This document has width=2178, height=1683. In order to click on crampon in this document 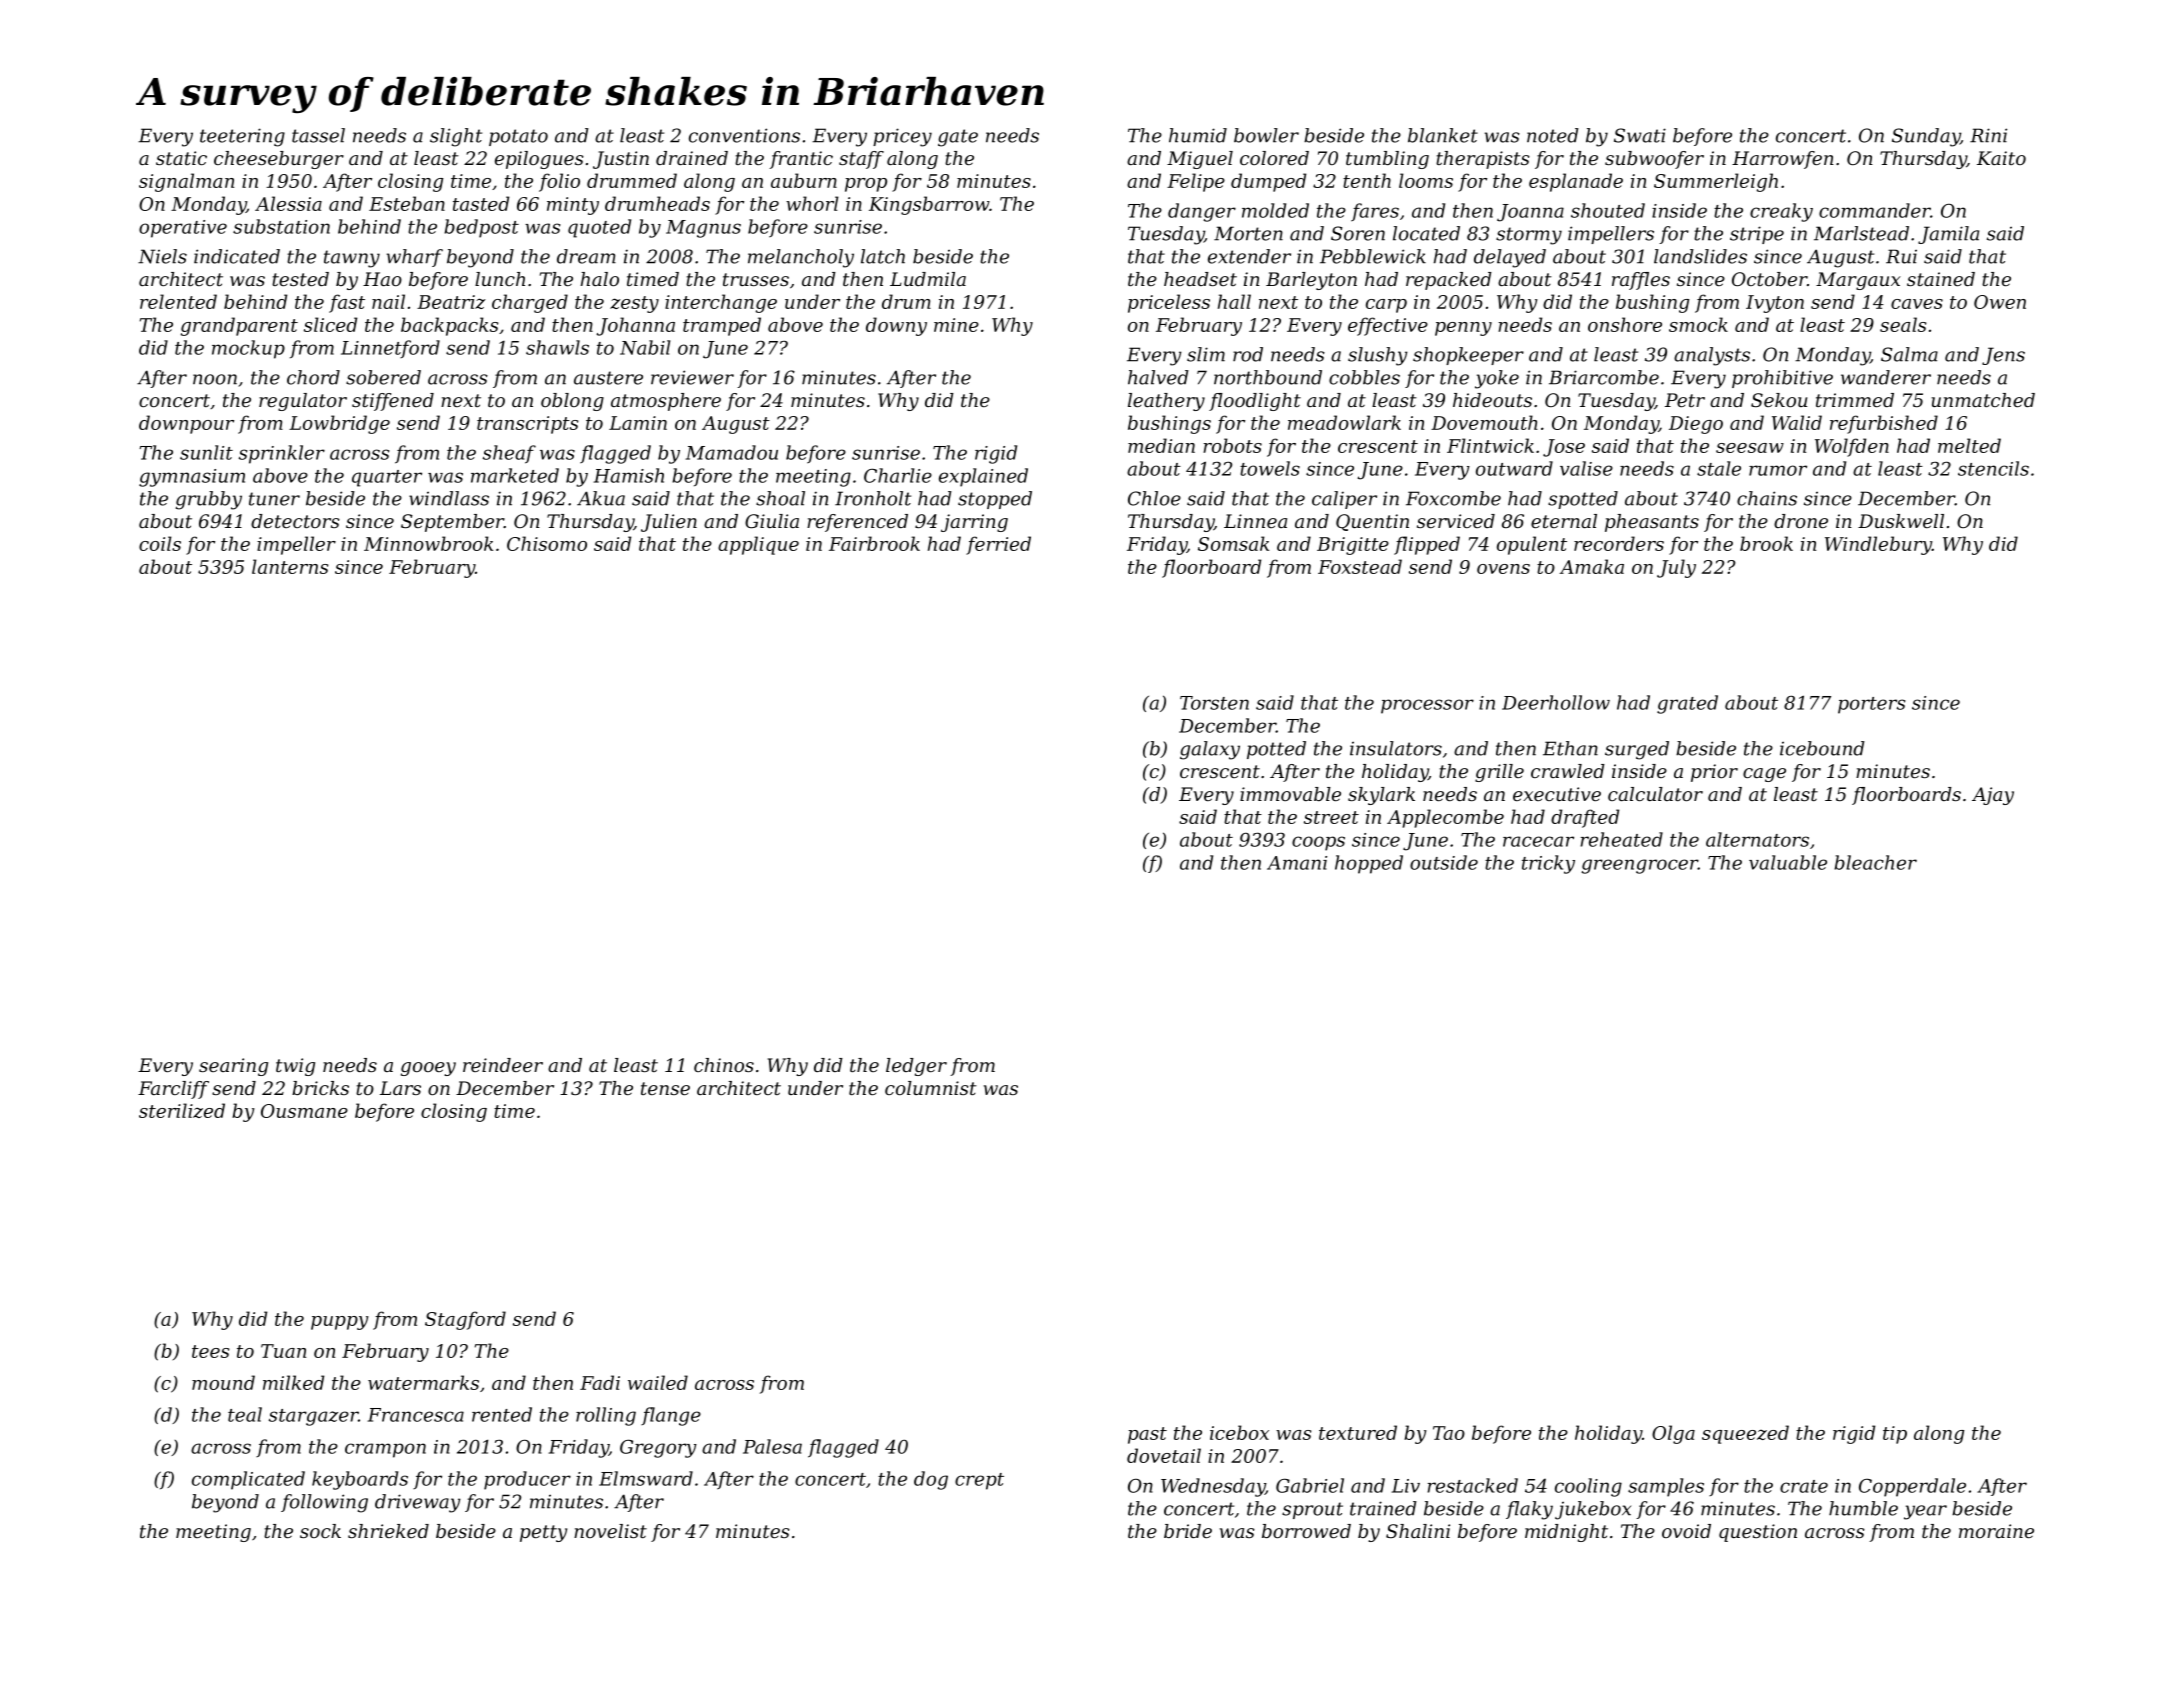, I will do `click(385, 1450)`.
